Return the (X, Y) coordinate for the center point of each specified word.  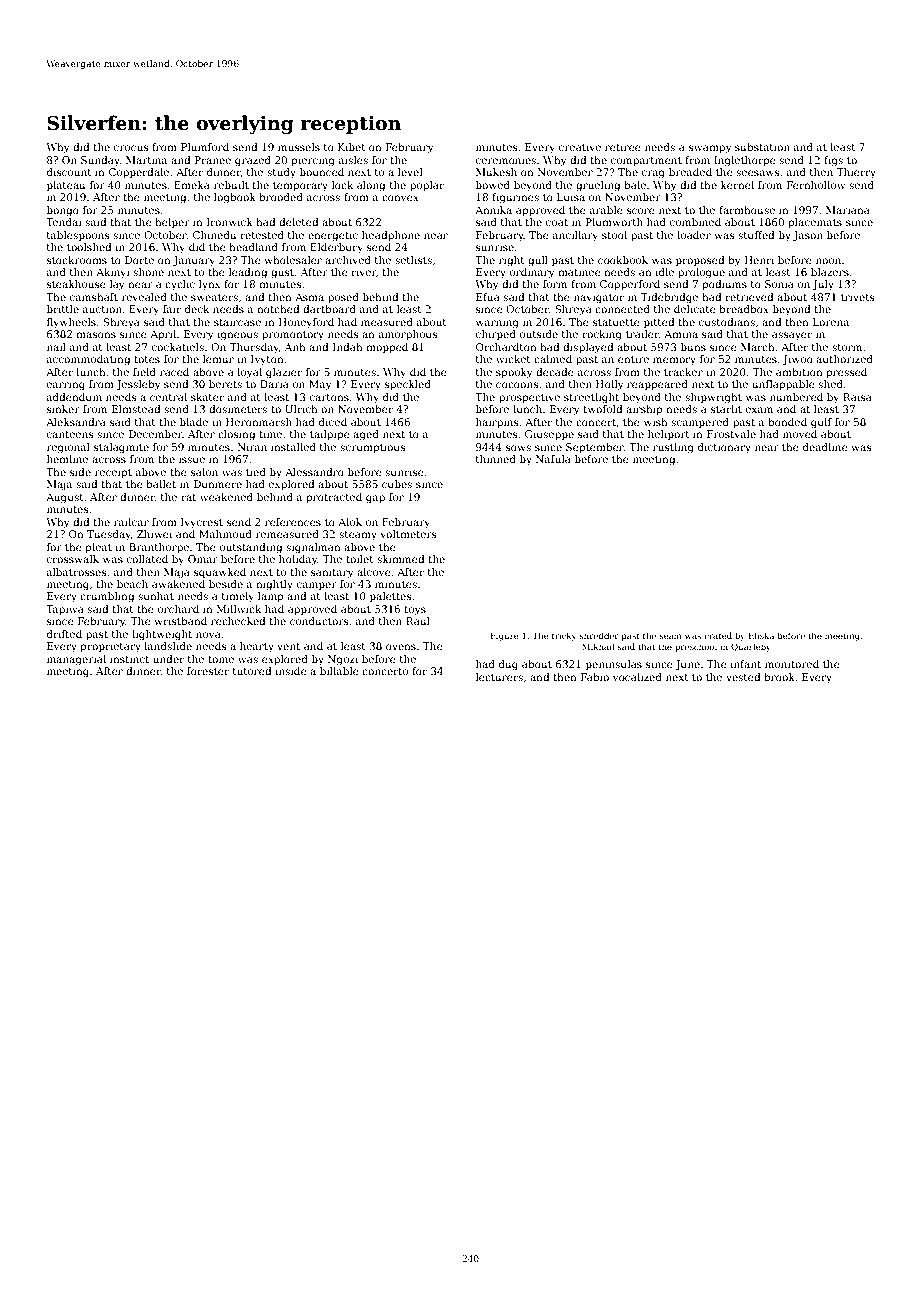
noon (828, 261)
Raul (418, 621)
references (293, 522)
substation (762, 147)
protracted (334, 498)
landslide (168, 646)
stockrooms (77, 260)
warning (497, 323)
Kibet (352, 147)
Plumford (205, 147)
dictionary (724, 448)
